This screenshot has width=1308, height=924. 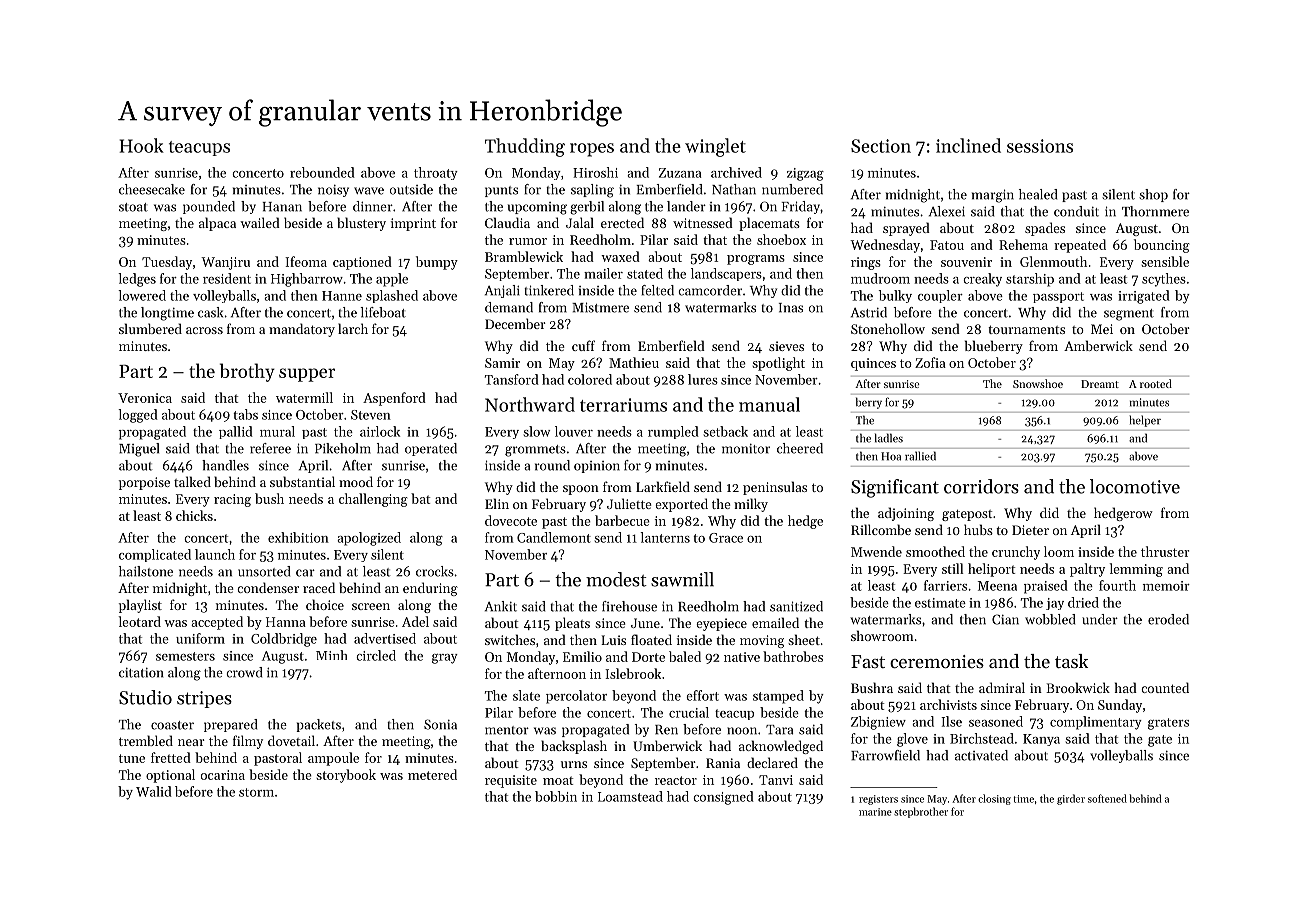 What do you see at coordinates (1038, 194) in the screenshot?
I see `healed` at bounding box center [1038, 194].
